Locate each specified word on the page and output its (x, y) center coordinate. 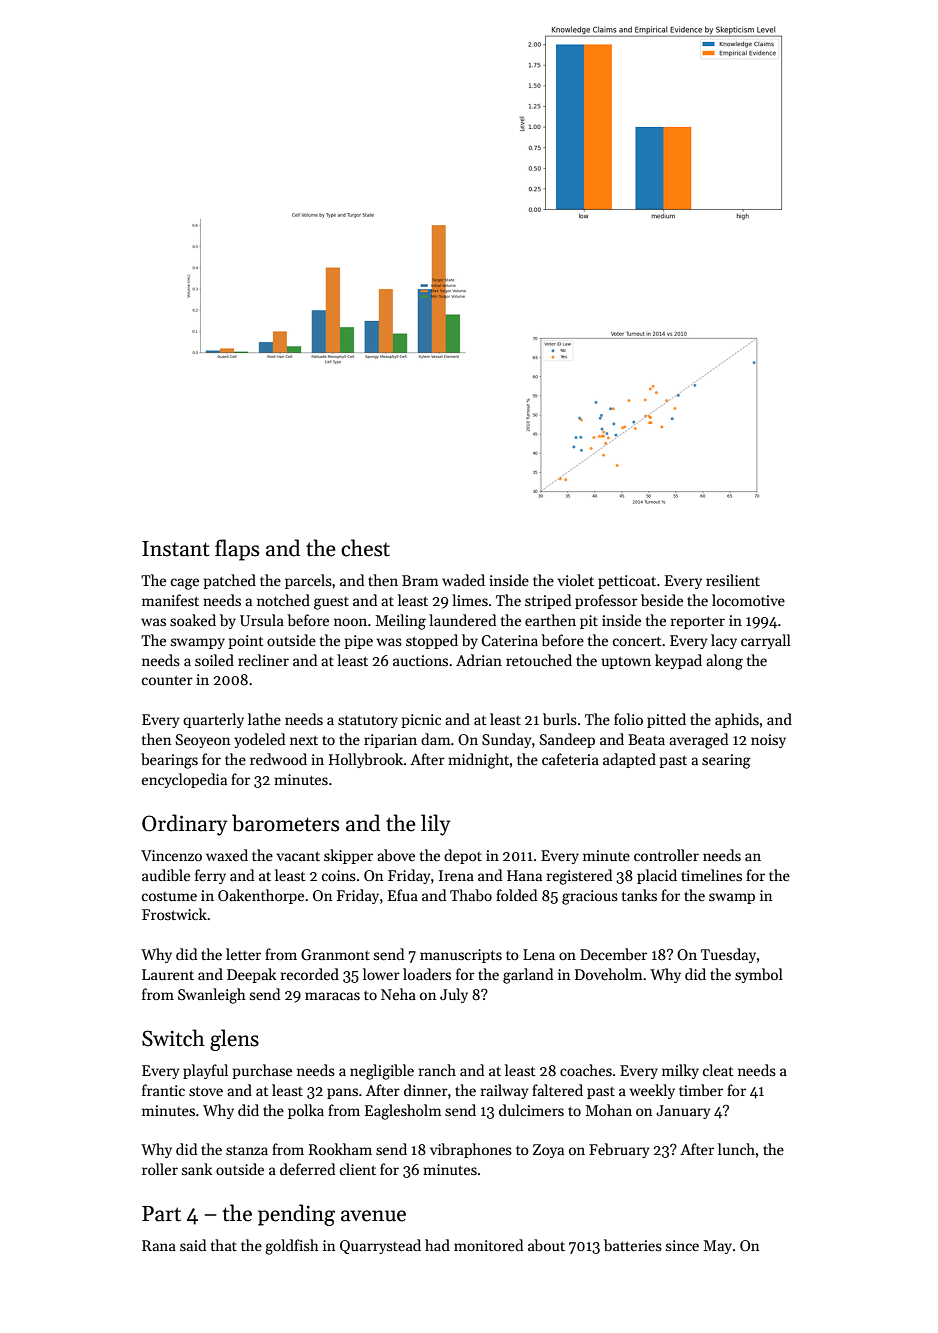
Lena (539, 954)
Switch (173, 1038)
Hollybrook (366, 760)
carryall (766, 641)
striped (548, 601)
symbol (759, 975)
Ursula (262, 620)
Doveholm (609, 974)
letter (243, 954)
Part (161, 1214)
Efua (403, 895)
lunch (736, 1149)
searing (726, 761)
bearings (169, 761)
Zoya (548, 1151)
